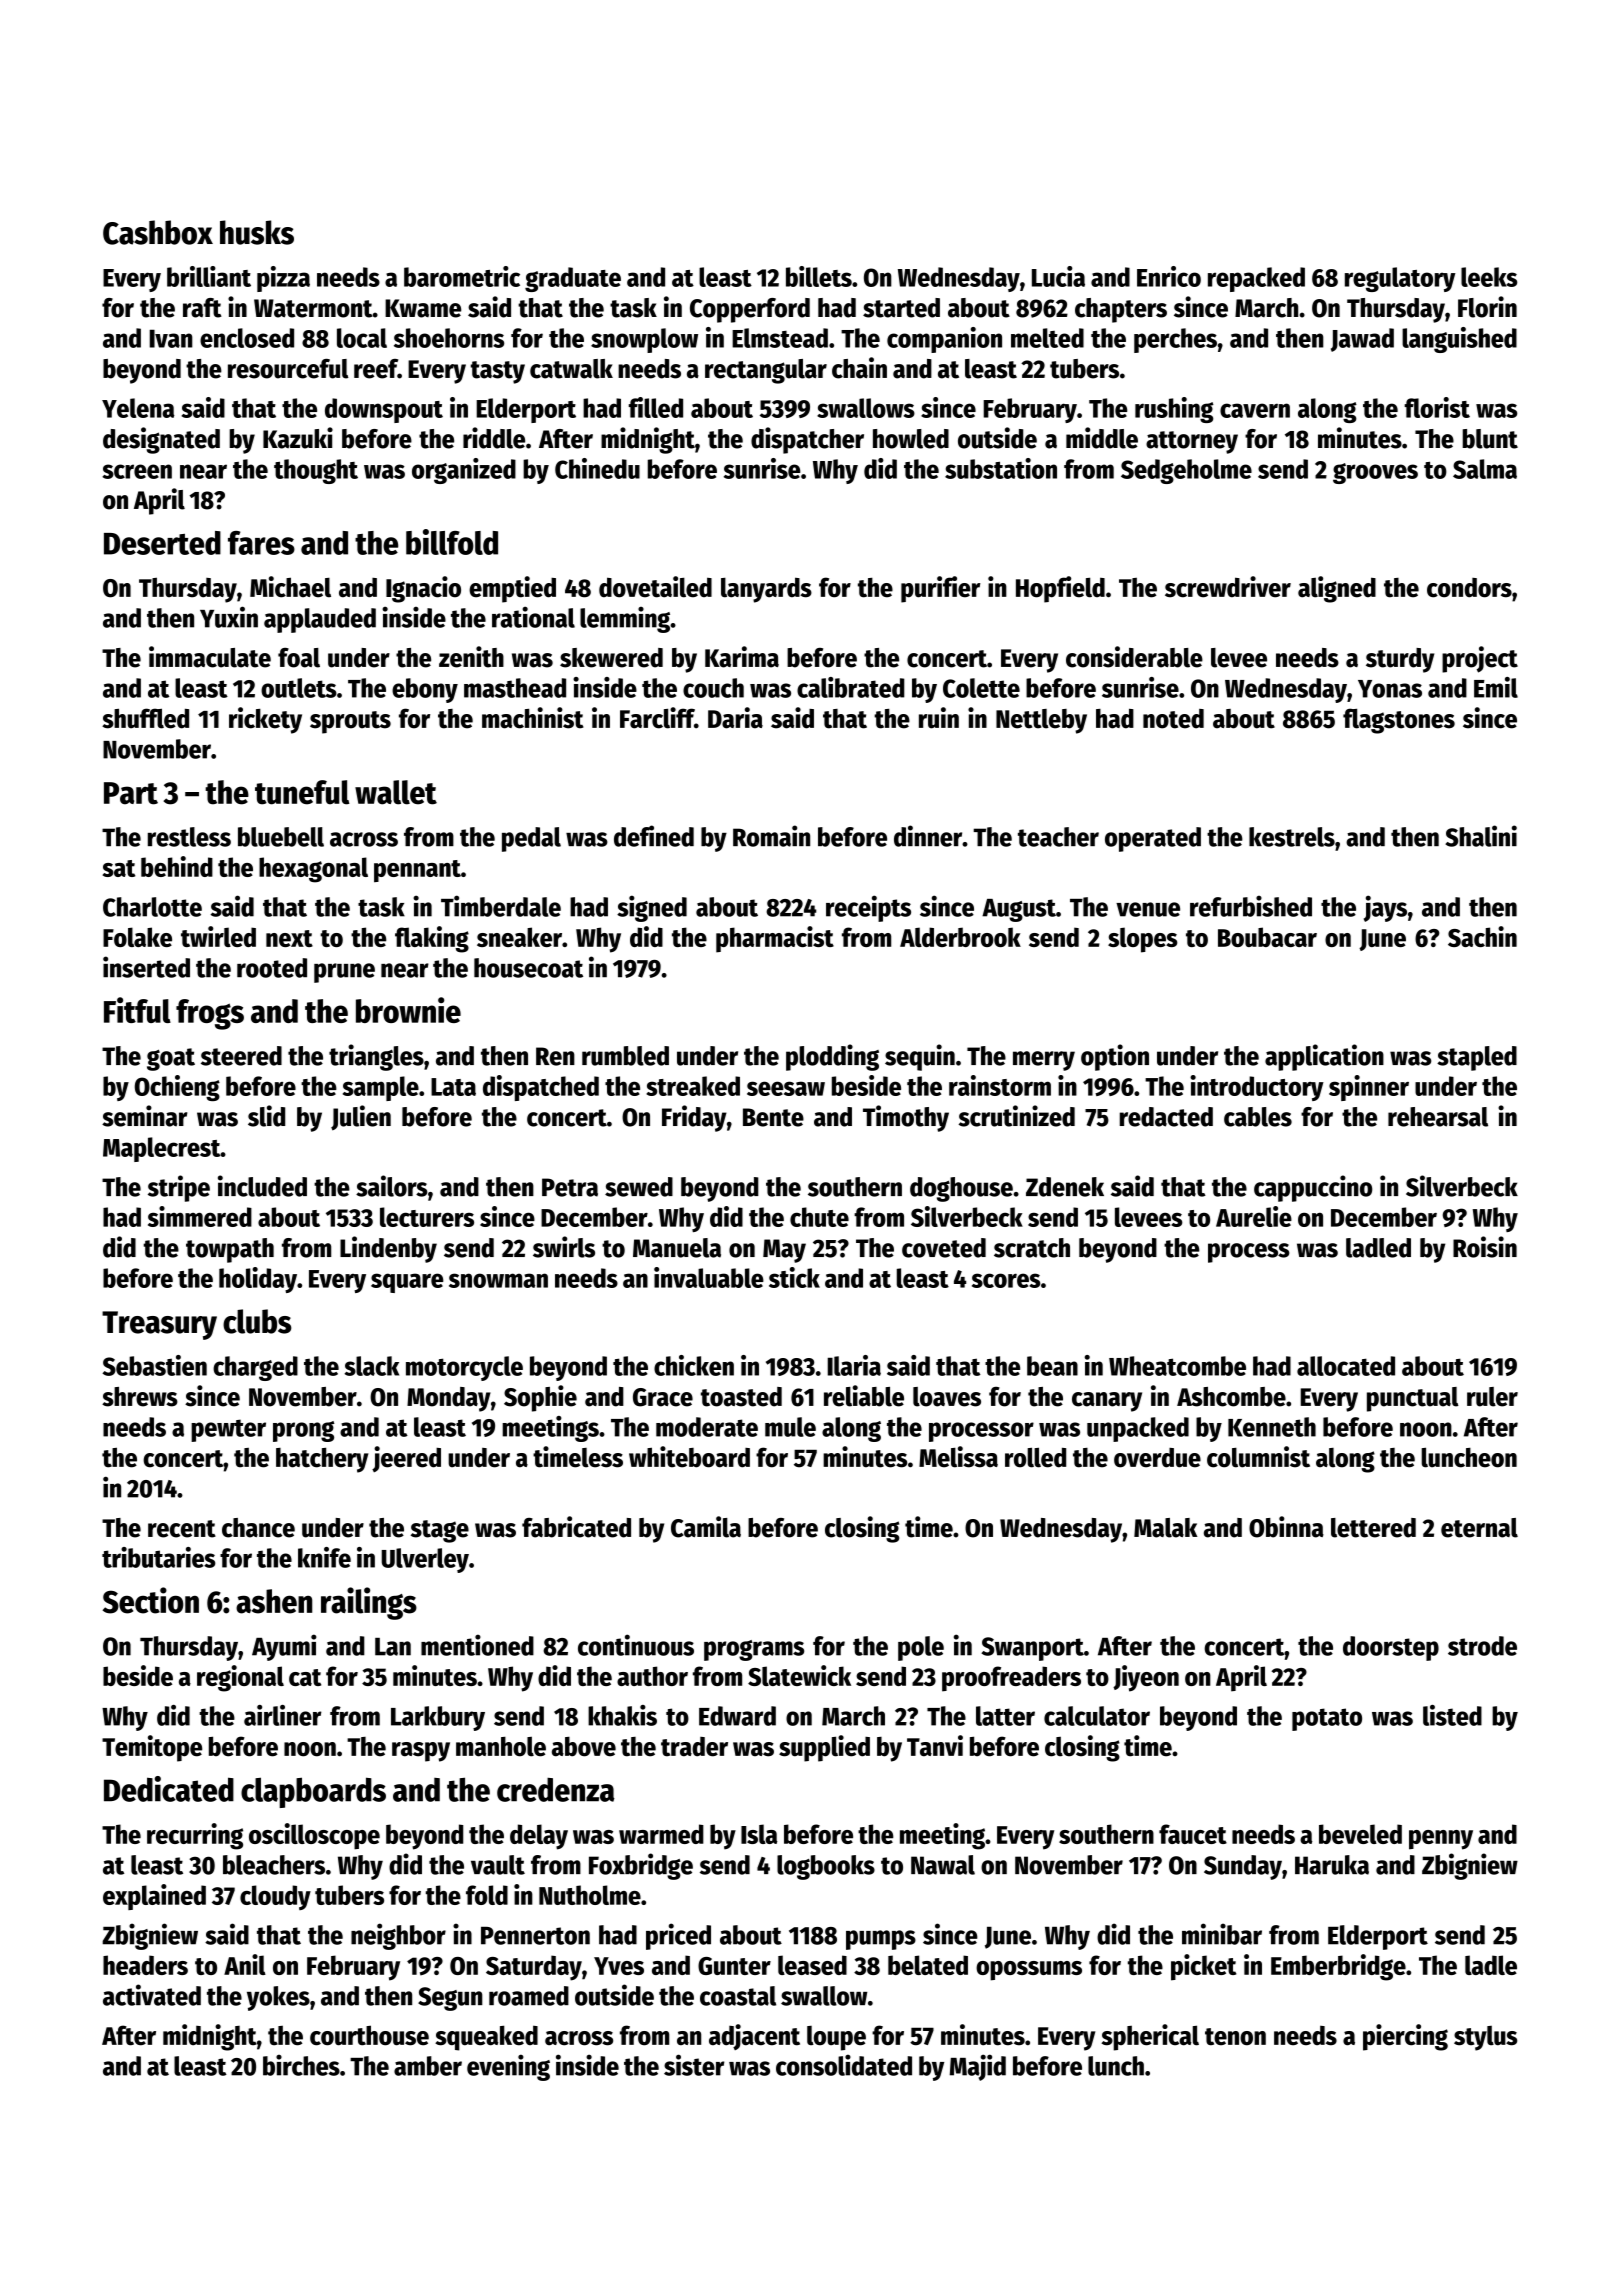 The height and width of the screenshot is (2292, 1620). Describe the element at coordinates (573, 279) in the screenshot. I see `graduate` at that location.
